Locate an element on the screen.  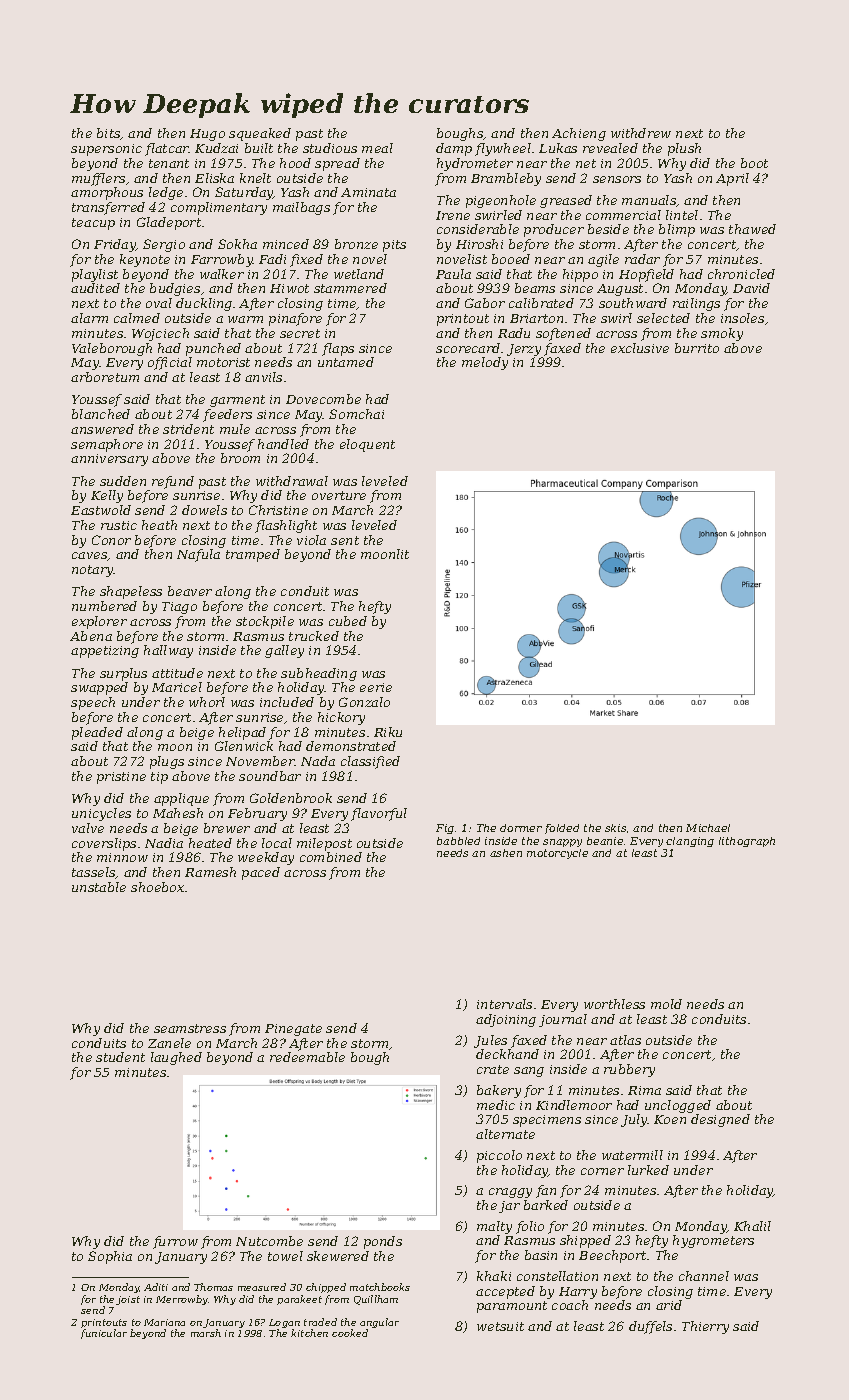
ashen is located at coordinates (506, 853).
